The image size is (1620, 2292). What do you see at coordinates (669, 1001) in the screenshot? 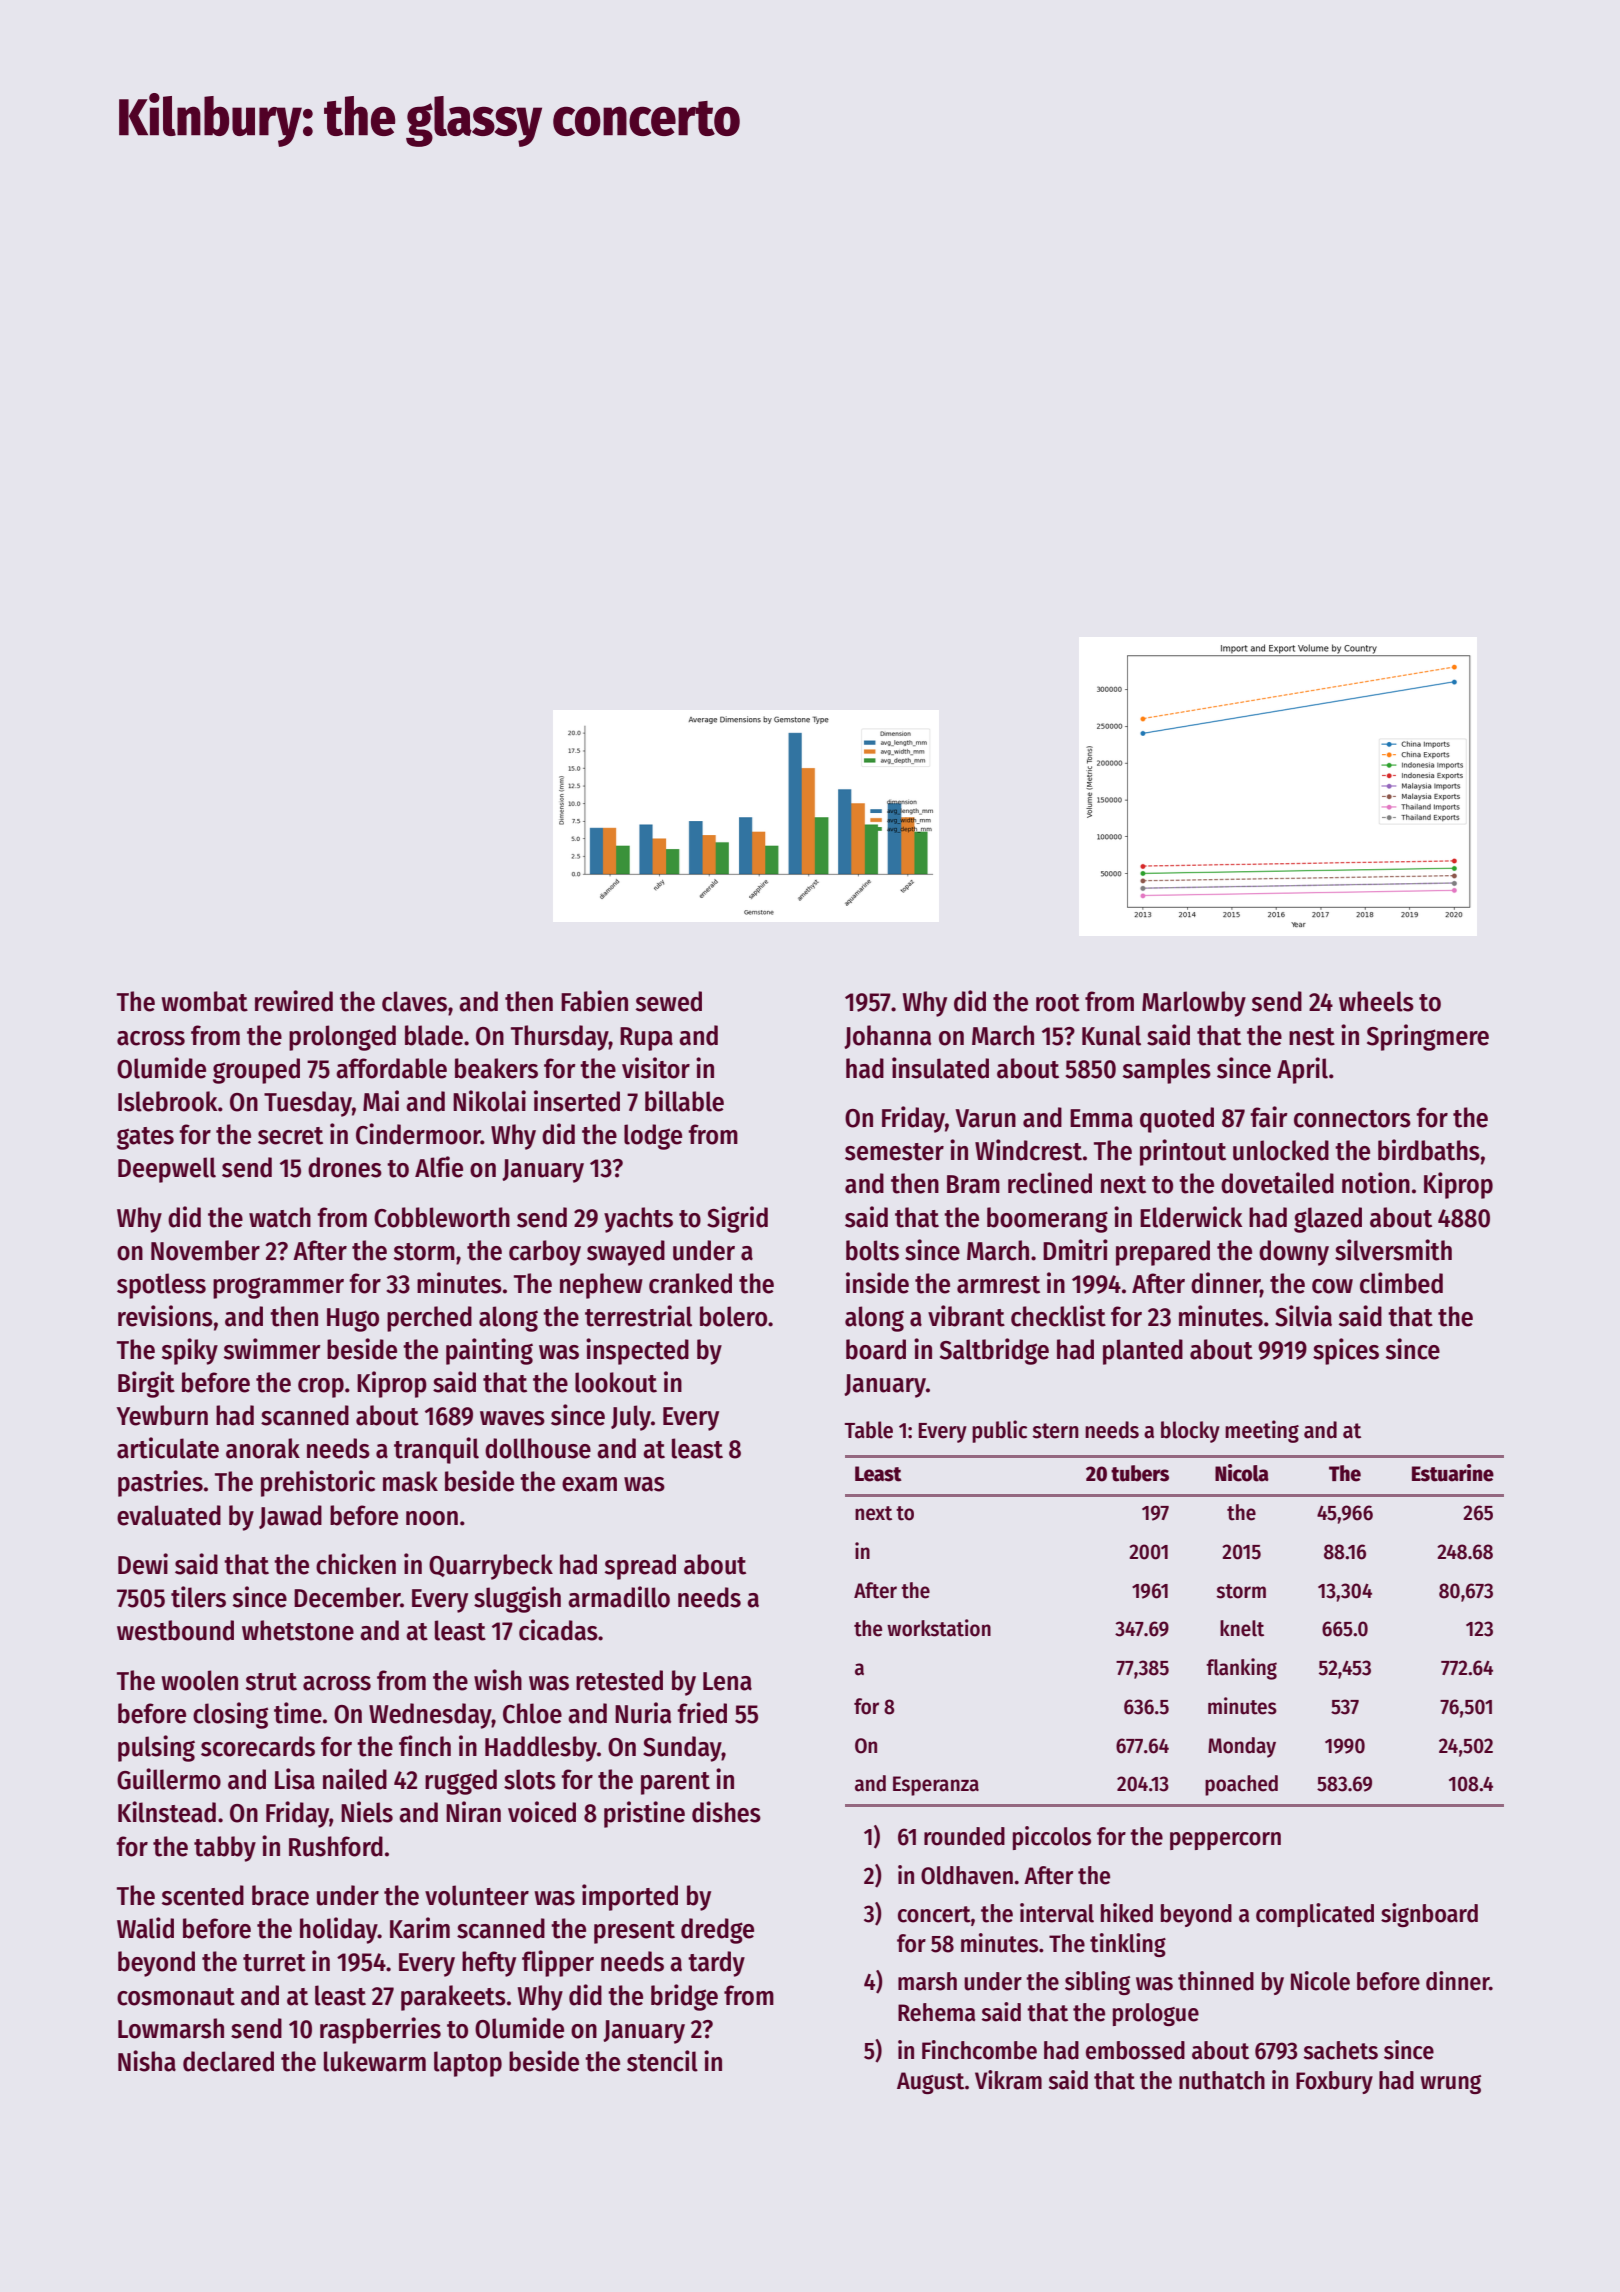
I see `sewed` at bounding box center [669, 1001].
